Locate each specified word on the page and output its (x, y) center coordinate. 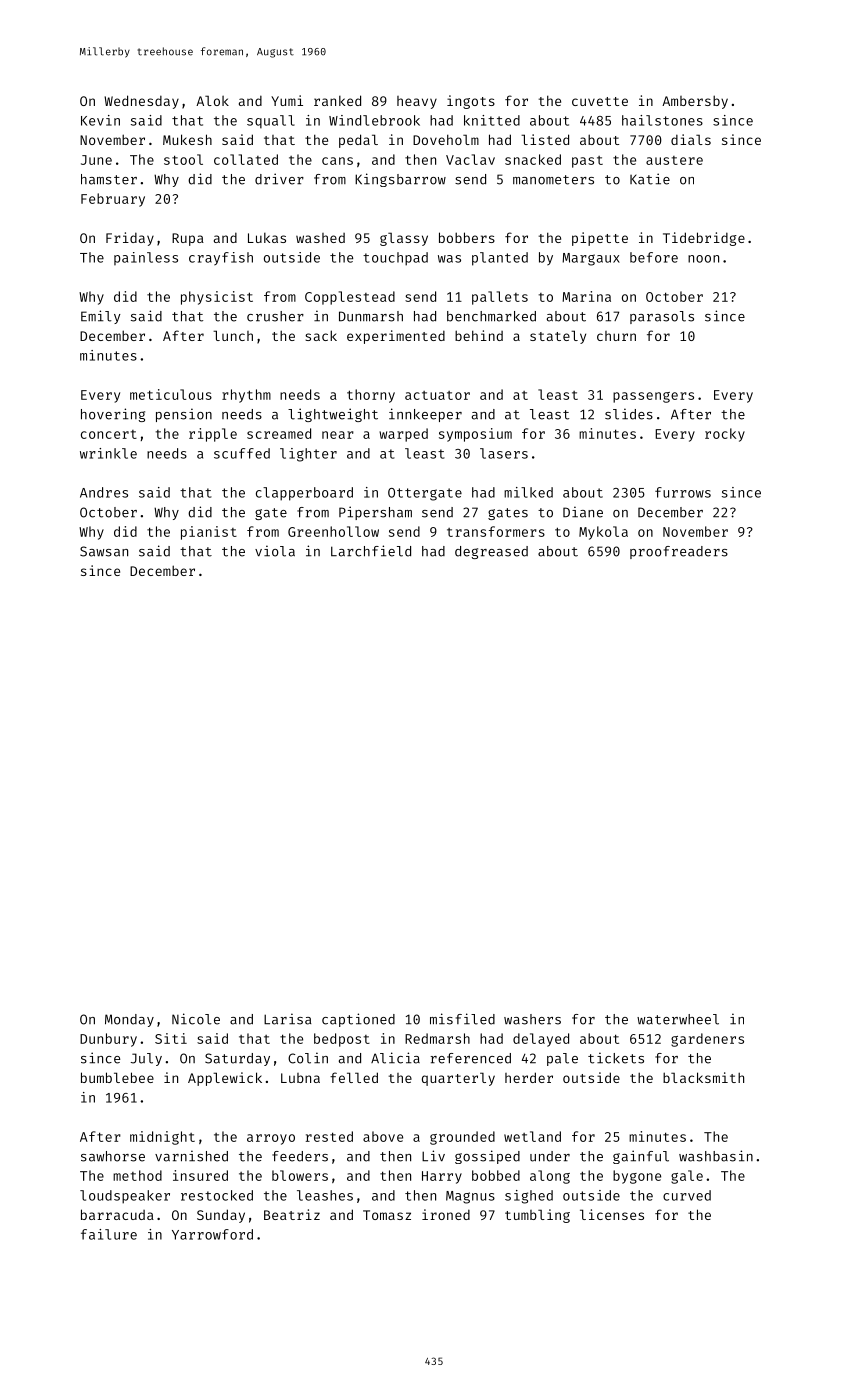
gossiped (487, 1157)
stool (183, 159)
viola (275, 551)
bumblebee (117, 1077)
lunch (233, 335)
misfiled (462, 1019)
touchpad (395, 259)
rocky (725, 435)
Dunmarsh (371, 316)
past (587, 162)
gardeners (707, 1040)
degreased (491, 552)
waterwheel (678, 1019)
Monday (129, 1020)
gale (687, 1177)
